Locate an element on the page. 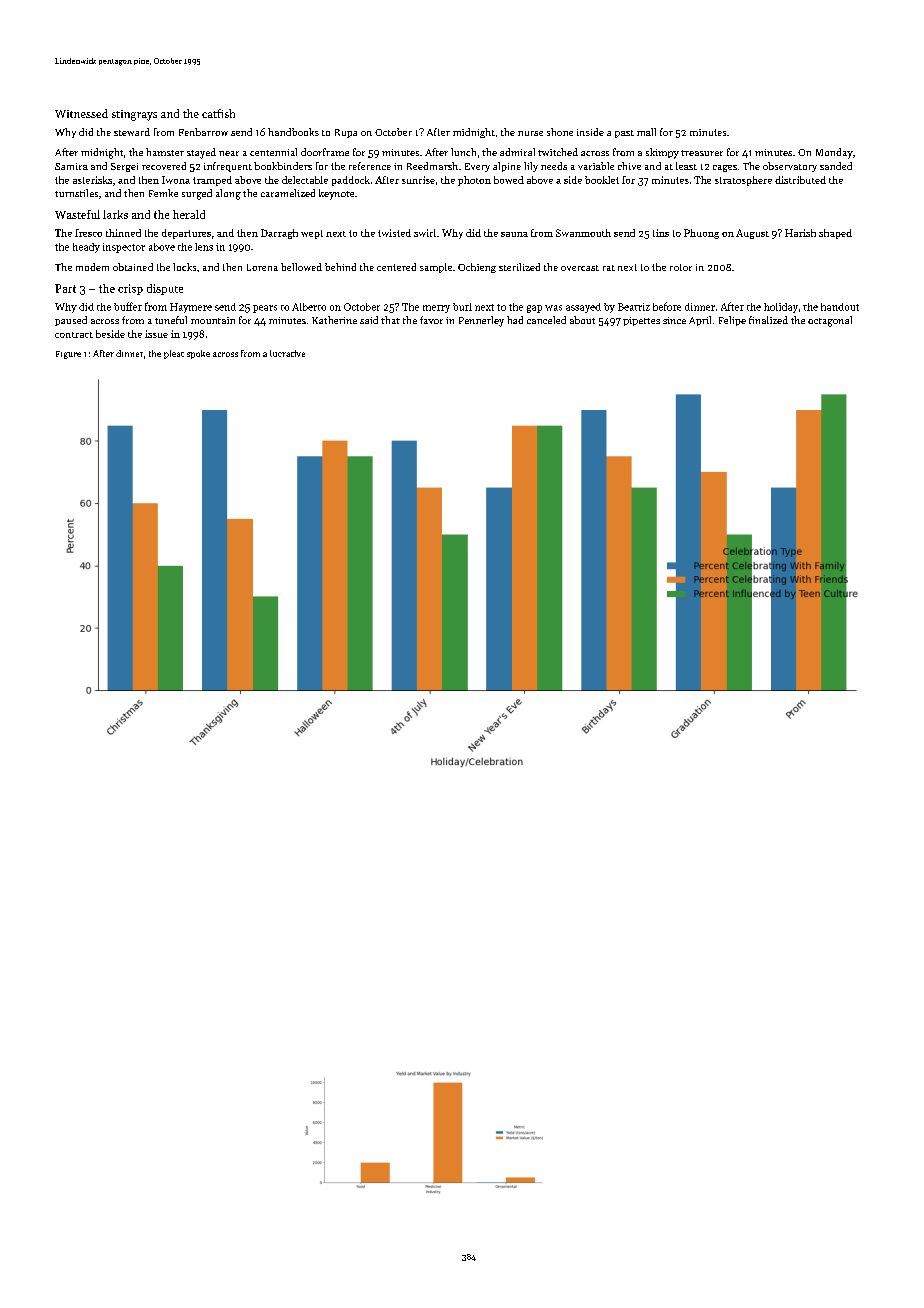 This image has height=1308, width=924. mall is located at coordinates (646, 132).
